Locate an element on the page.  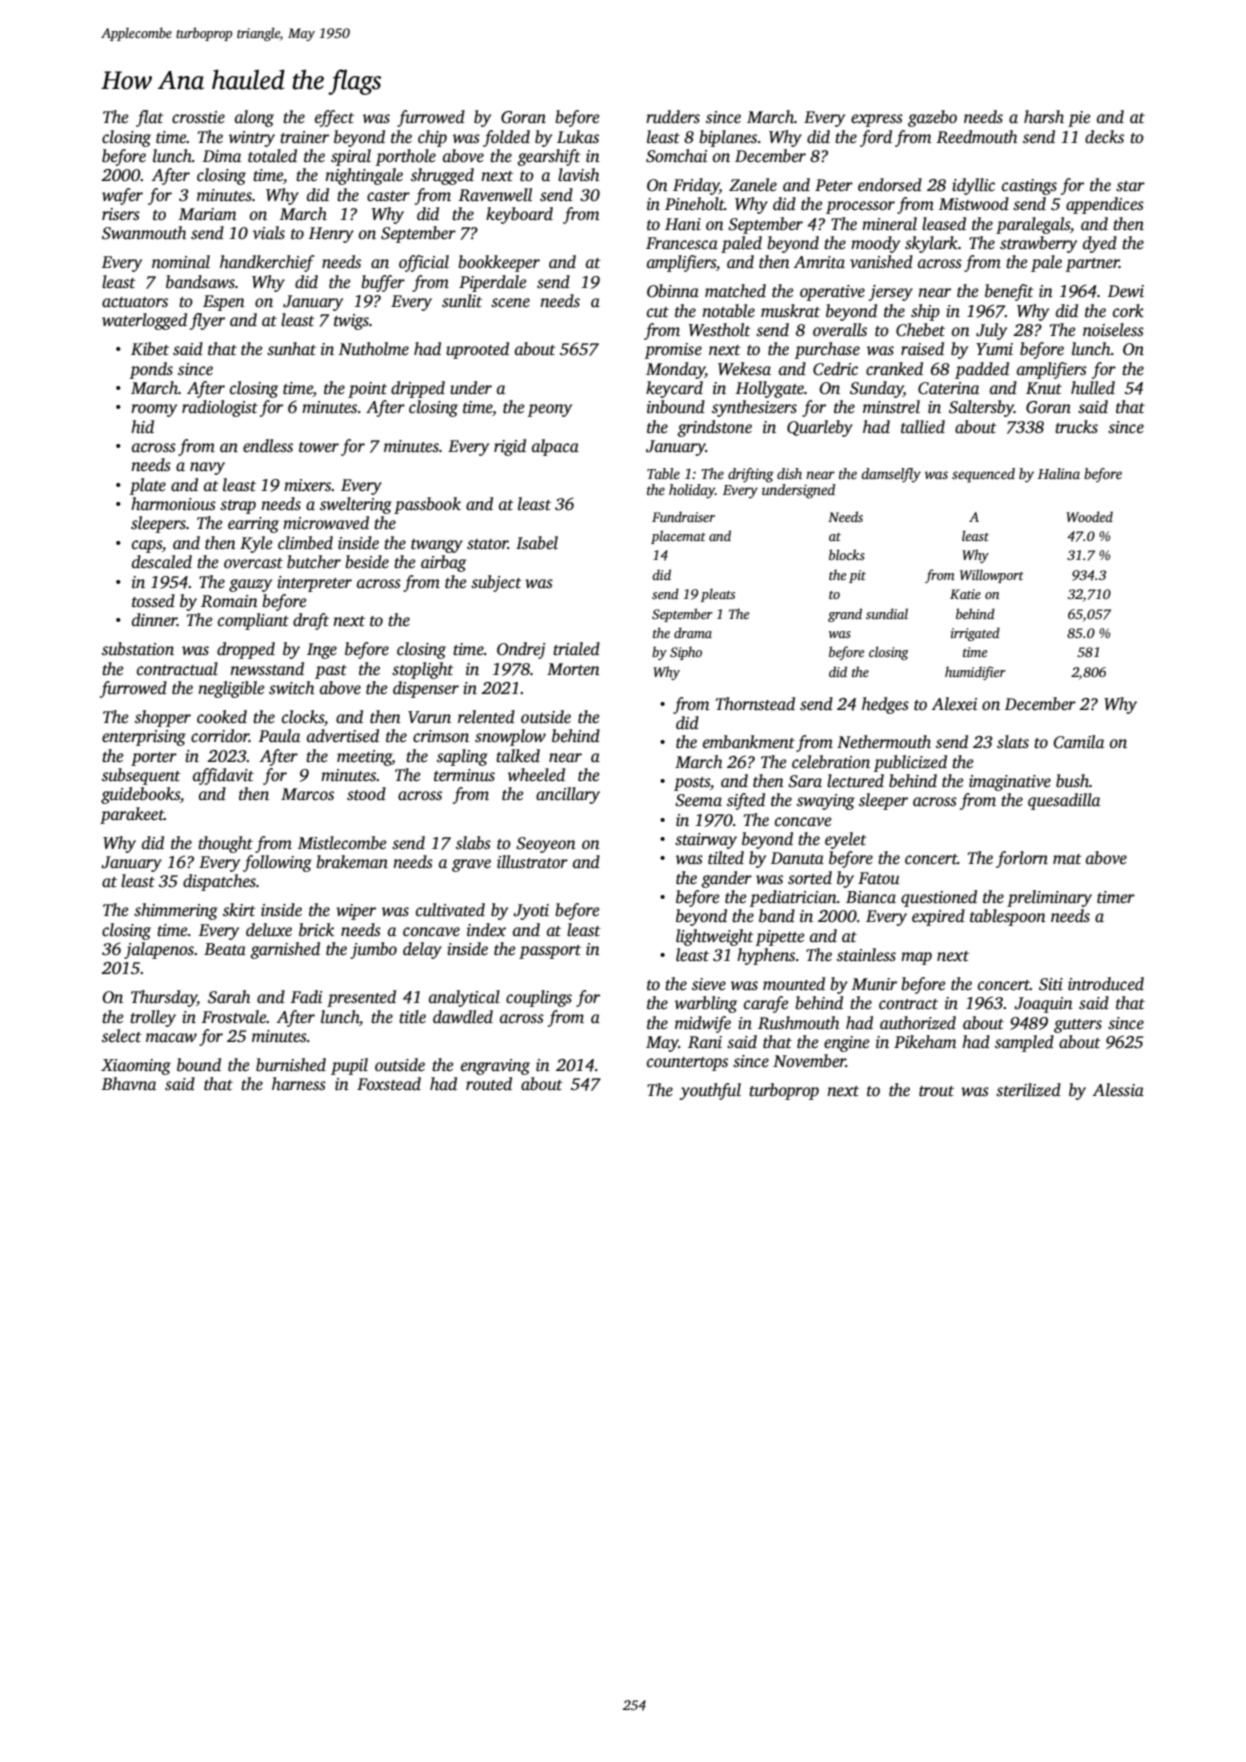
effect is located at coordinates (334, 118).
